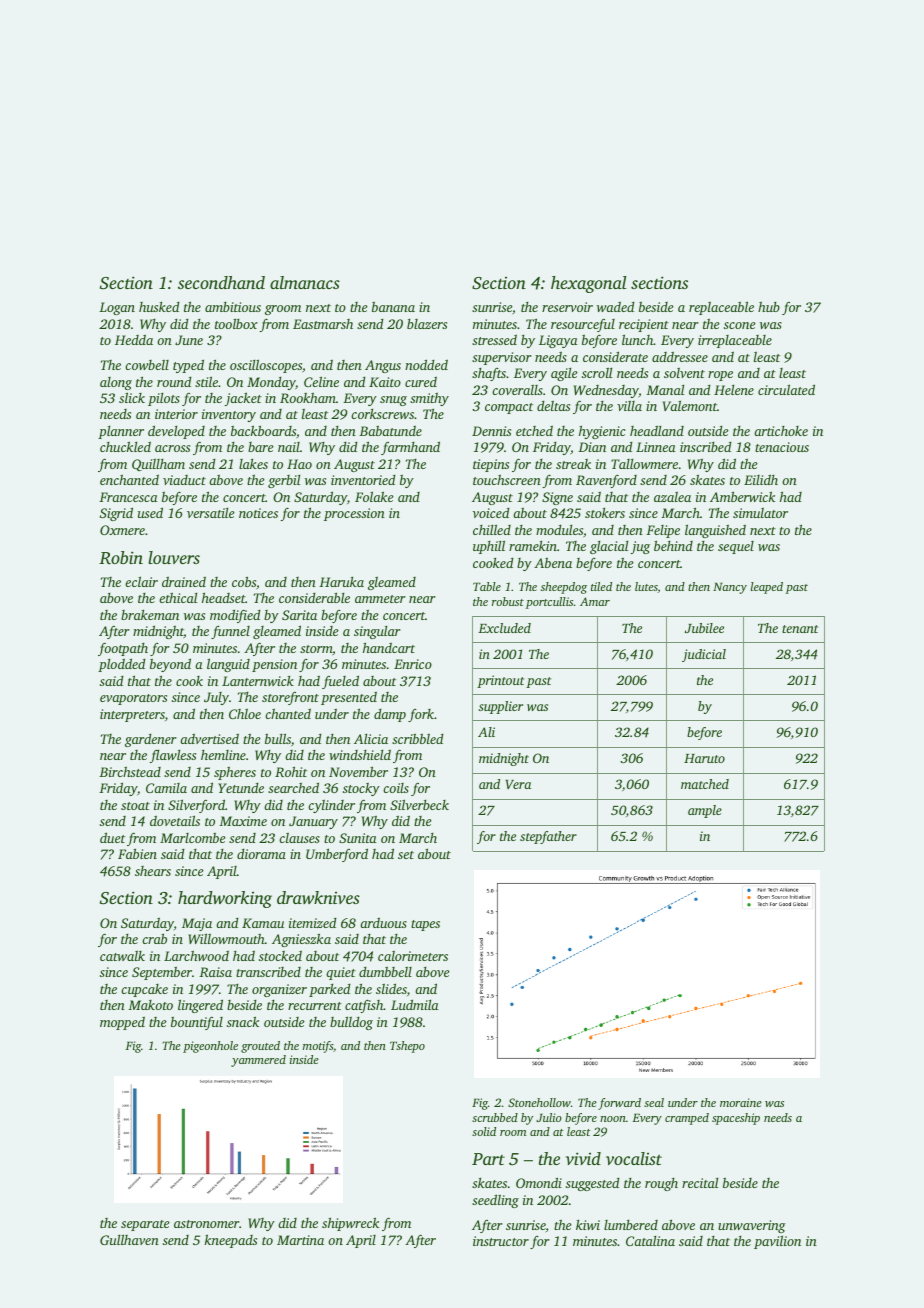  I want to click on leaped, so click(767, 588).
